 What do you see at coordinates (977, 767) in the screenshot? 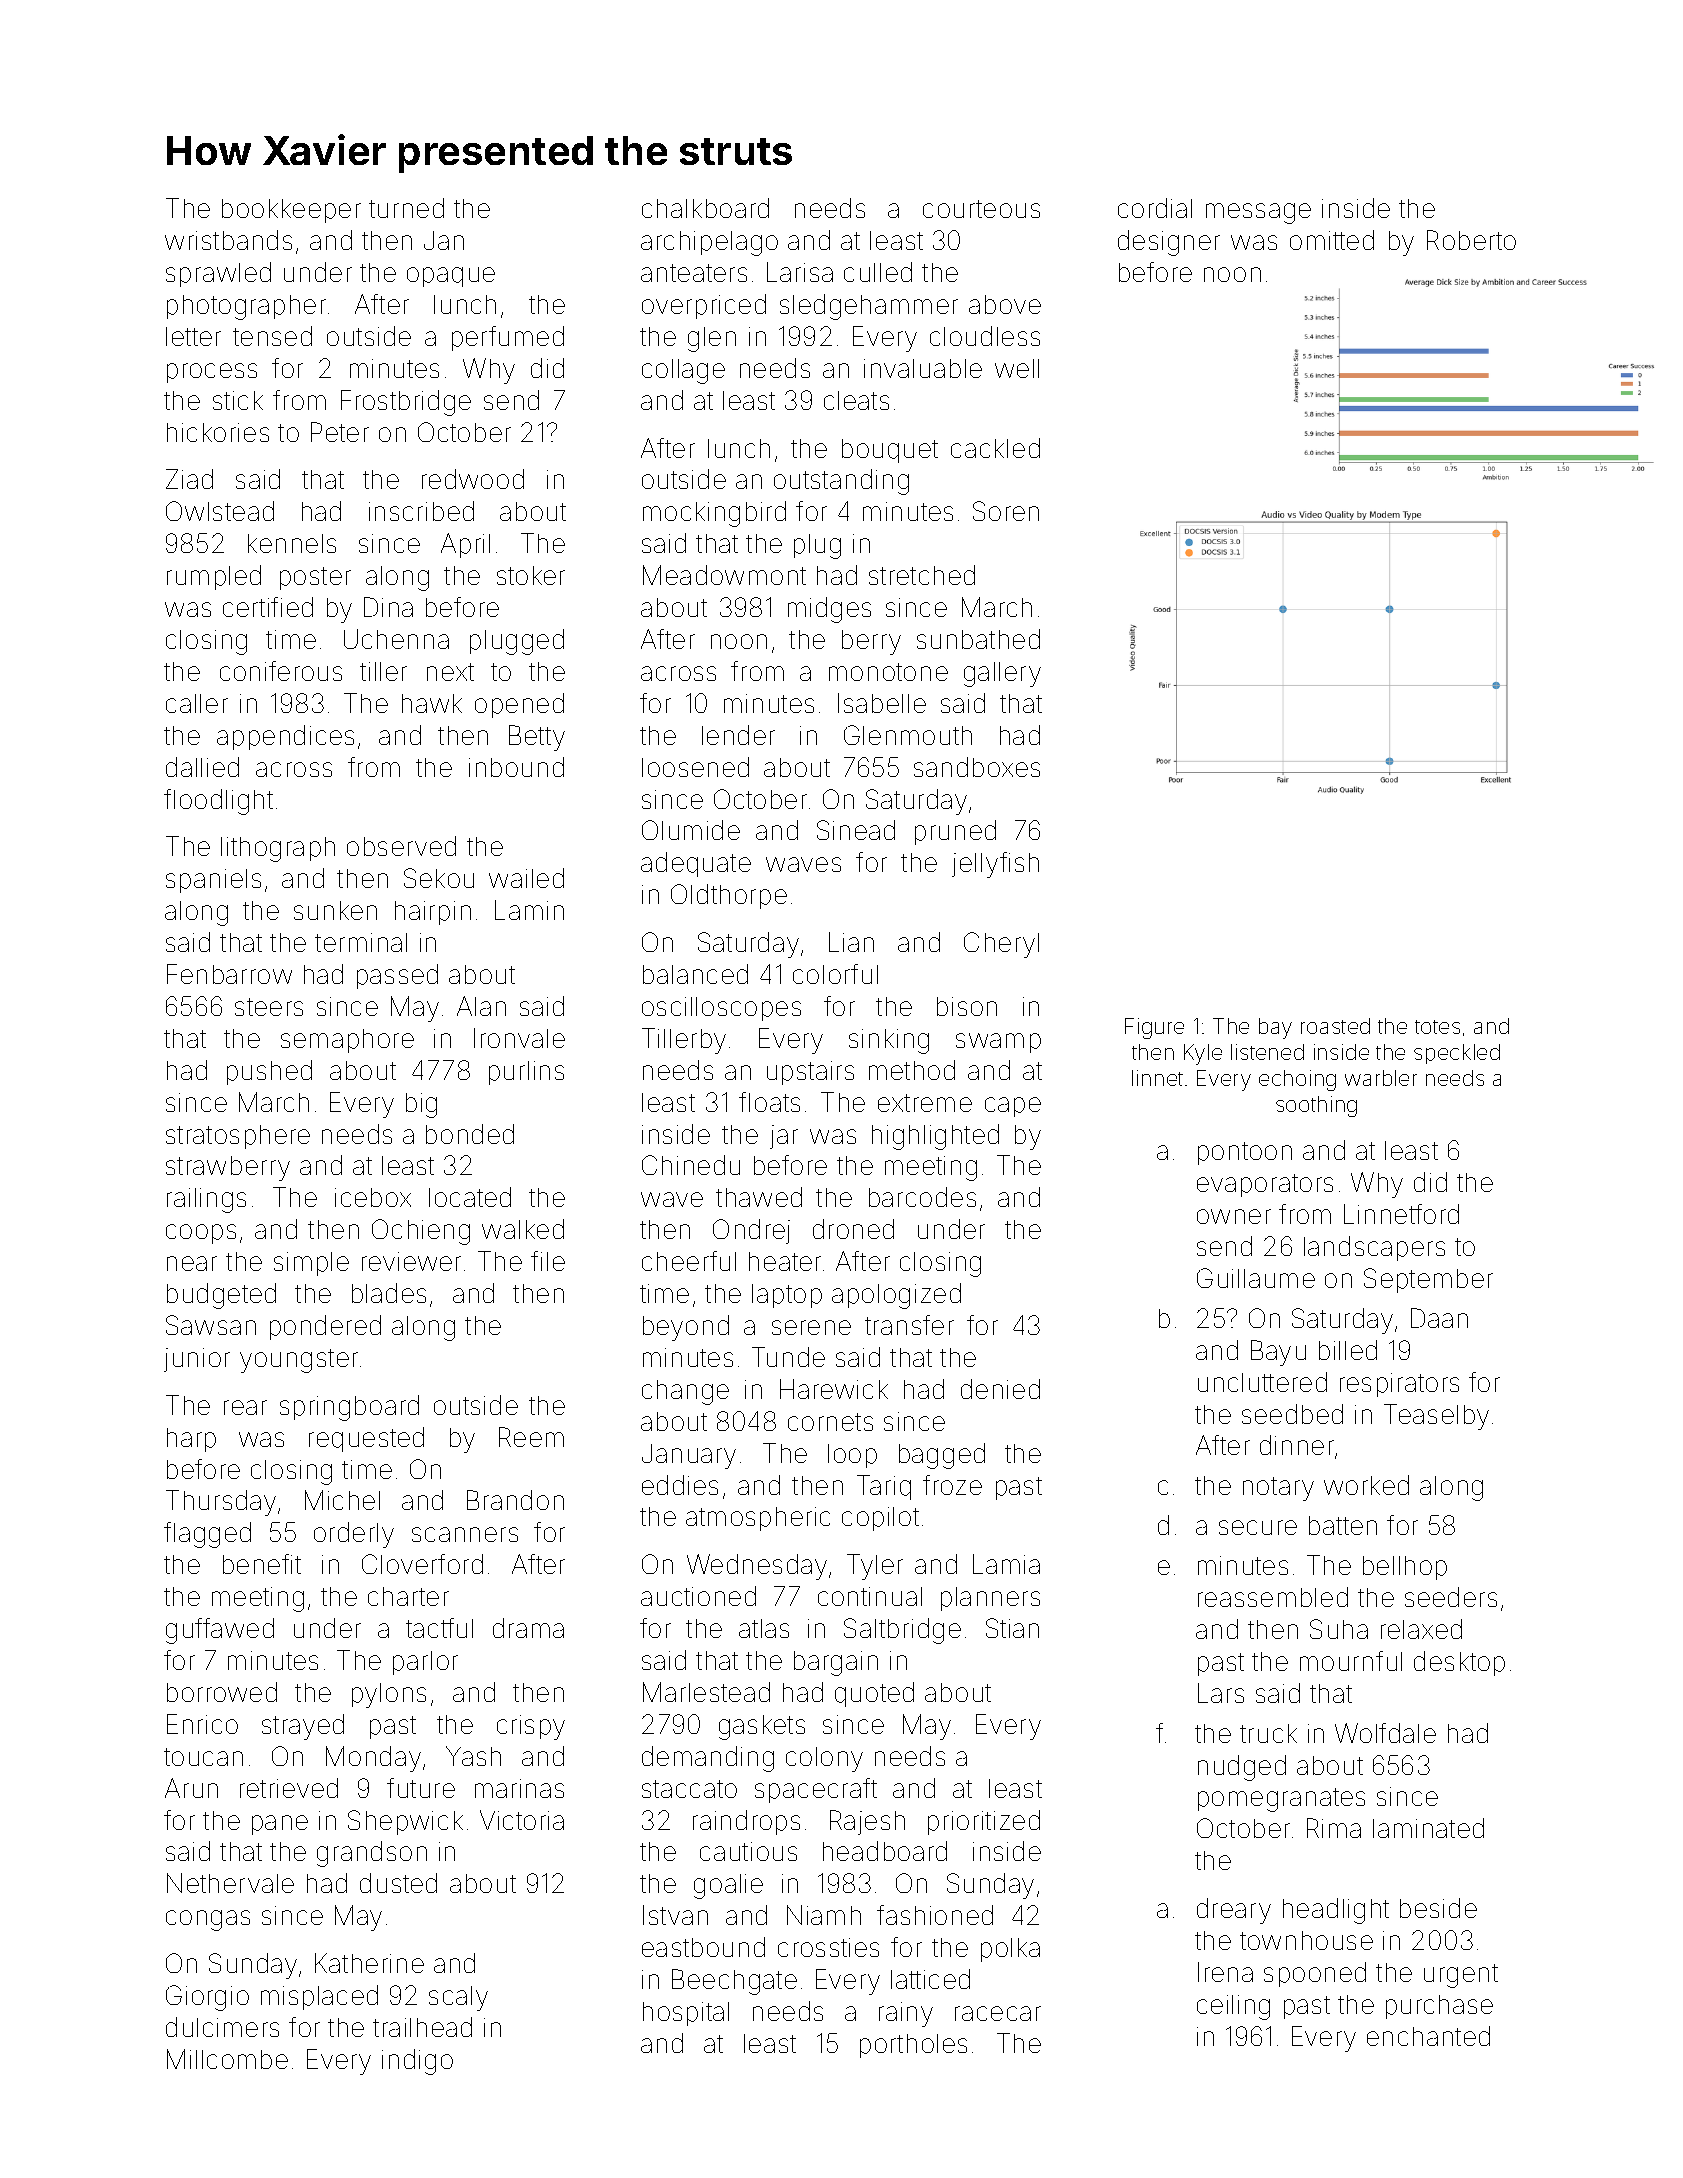
I see `sandboxes` at bounding box center [977, 767].
